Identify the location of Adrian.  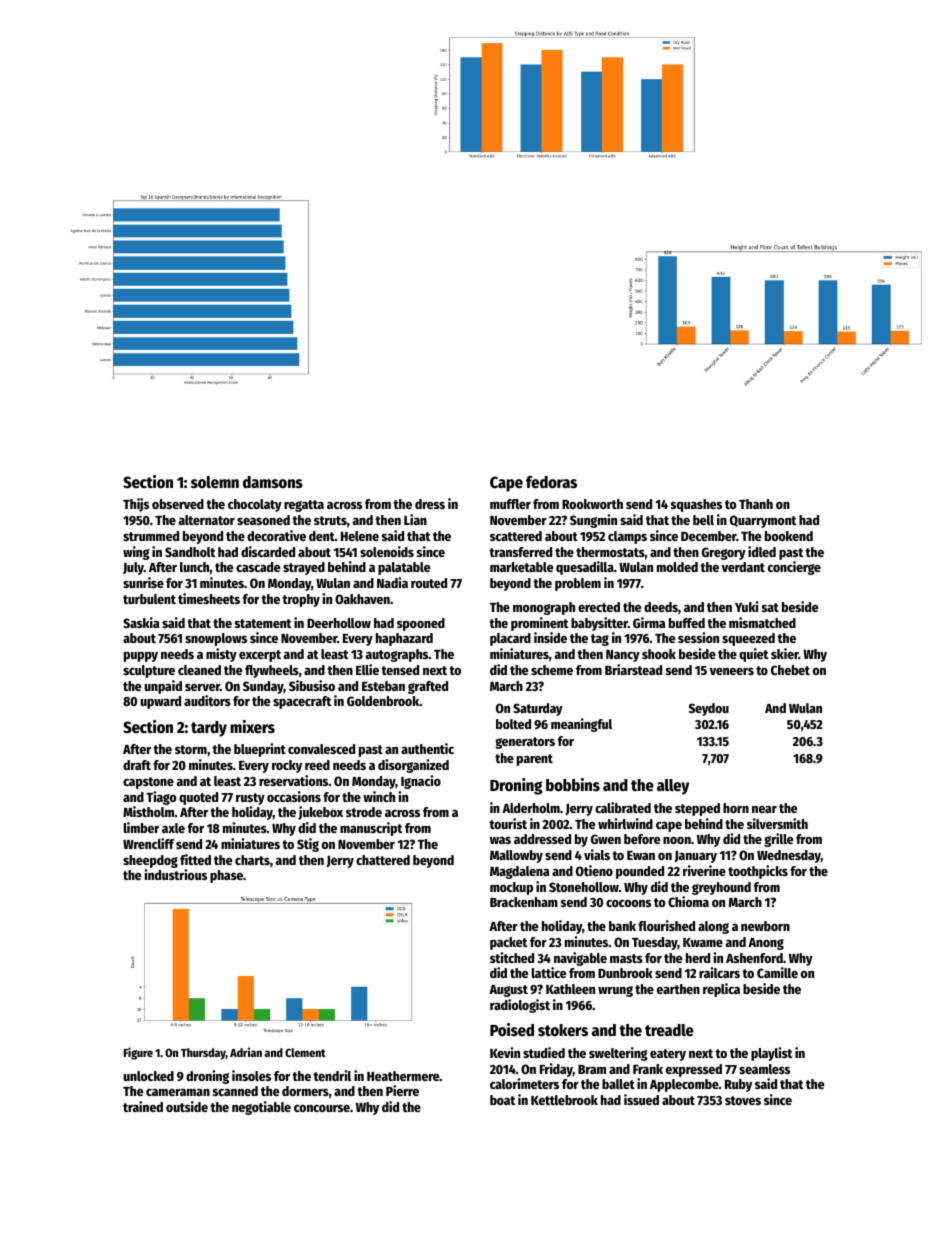
(246, 1052).
